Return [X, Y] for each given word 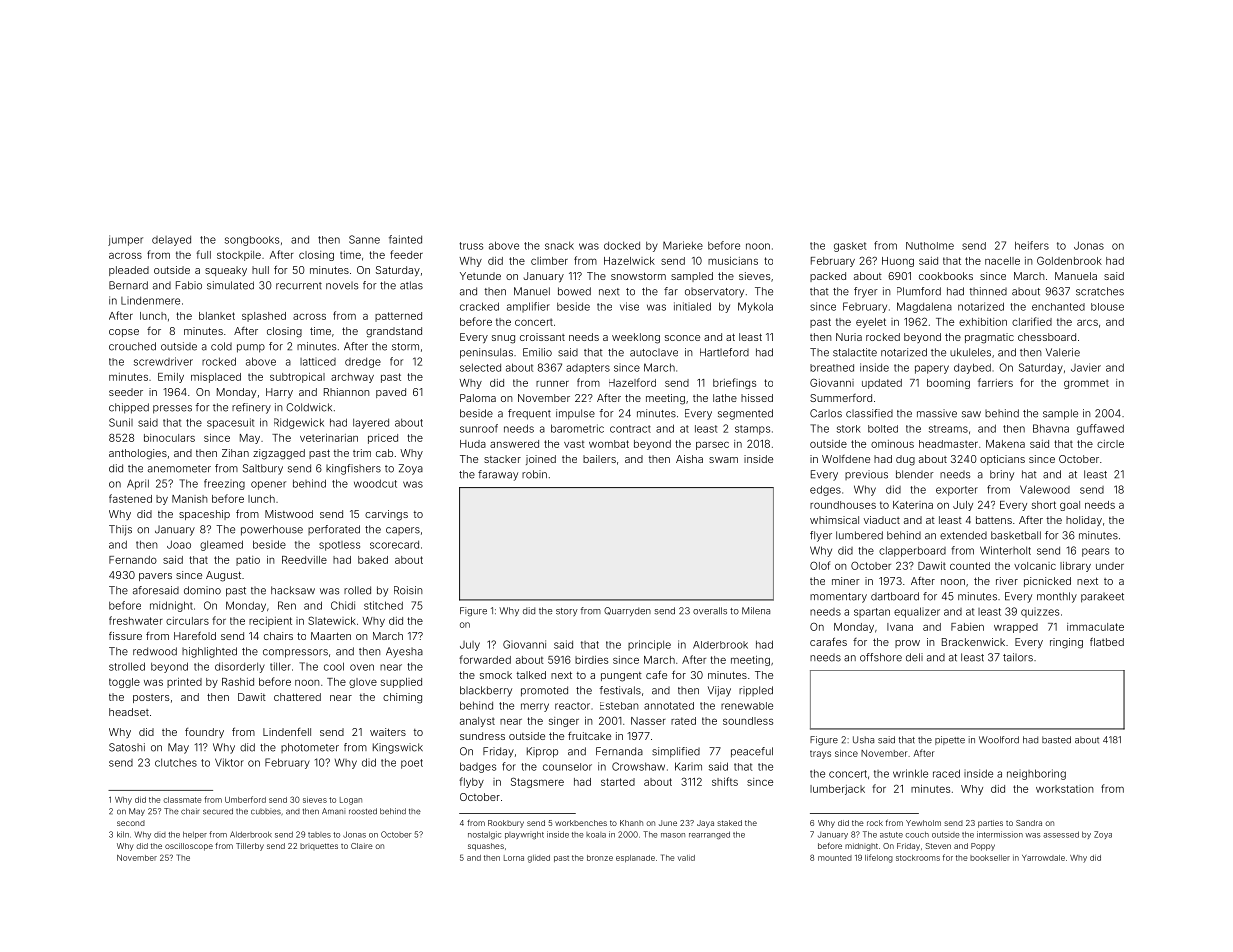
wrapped [1016, 628]
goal [1070, 506]
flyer [821, 536]
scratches [1100, 291]
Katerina [913, 505]
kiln [123, 834]
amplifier [528, 307]
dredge [363, 363]
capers [403, 531]
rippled [756, 691]
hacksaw [293, 590]
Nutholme [930, 246]
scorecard [394, 545]
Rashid [238, 682]
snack [559, 245]
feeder [406, 254]
